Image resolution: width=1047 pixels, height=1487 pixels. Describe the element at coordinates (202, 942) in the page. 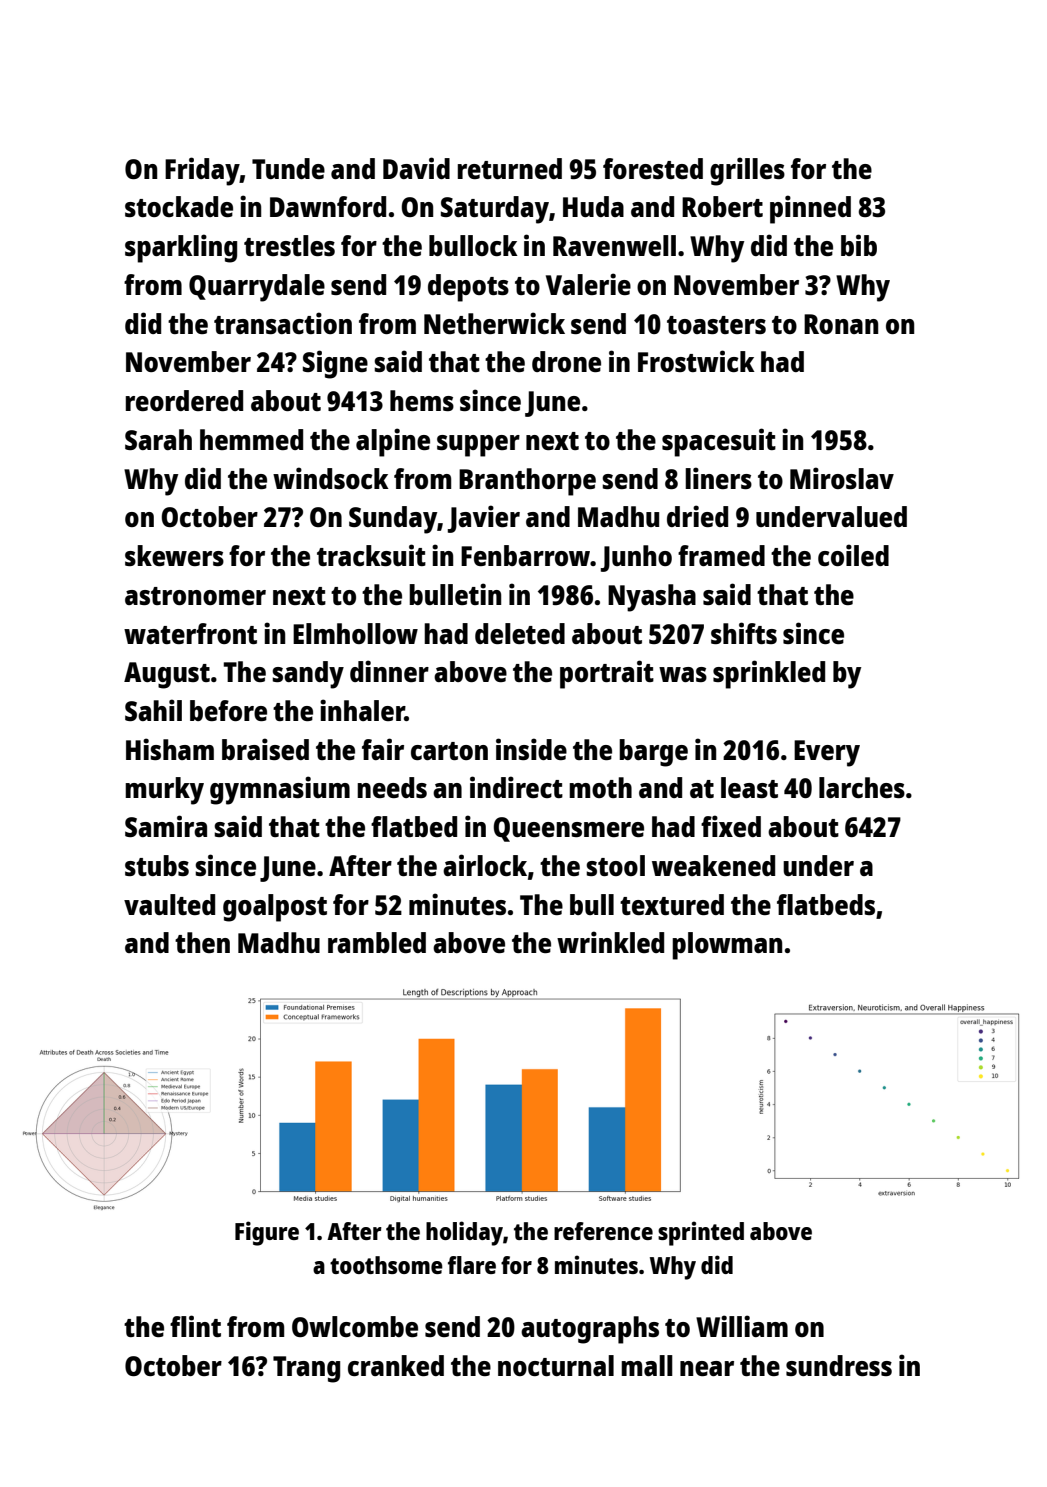

I see `then` at that location.
